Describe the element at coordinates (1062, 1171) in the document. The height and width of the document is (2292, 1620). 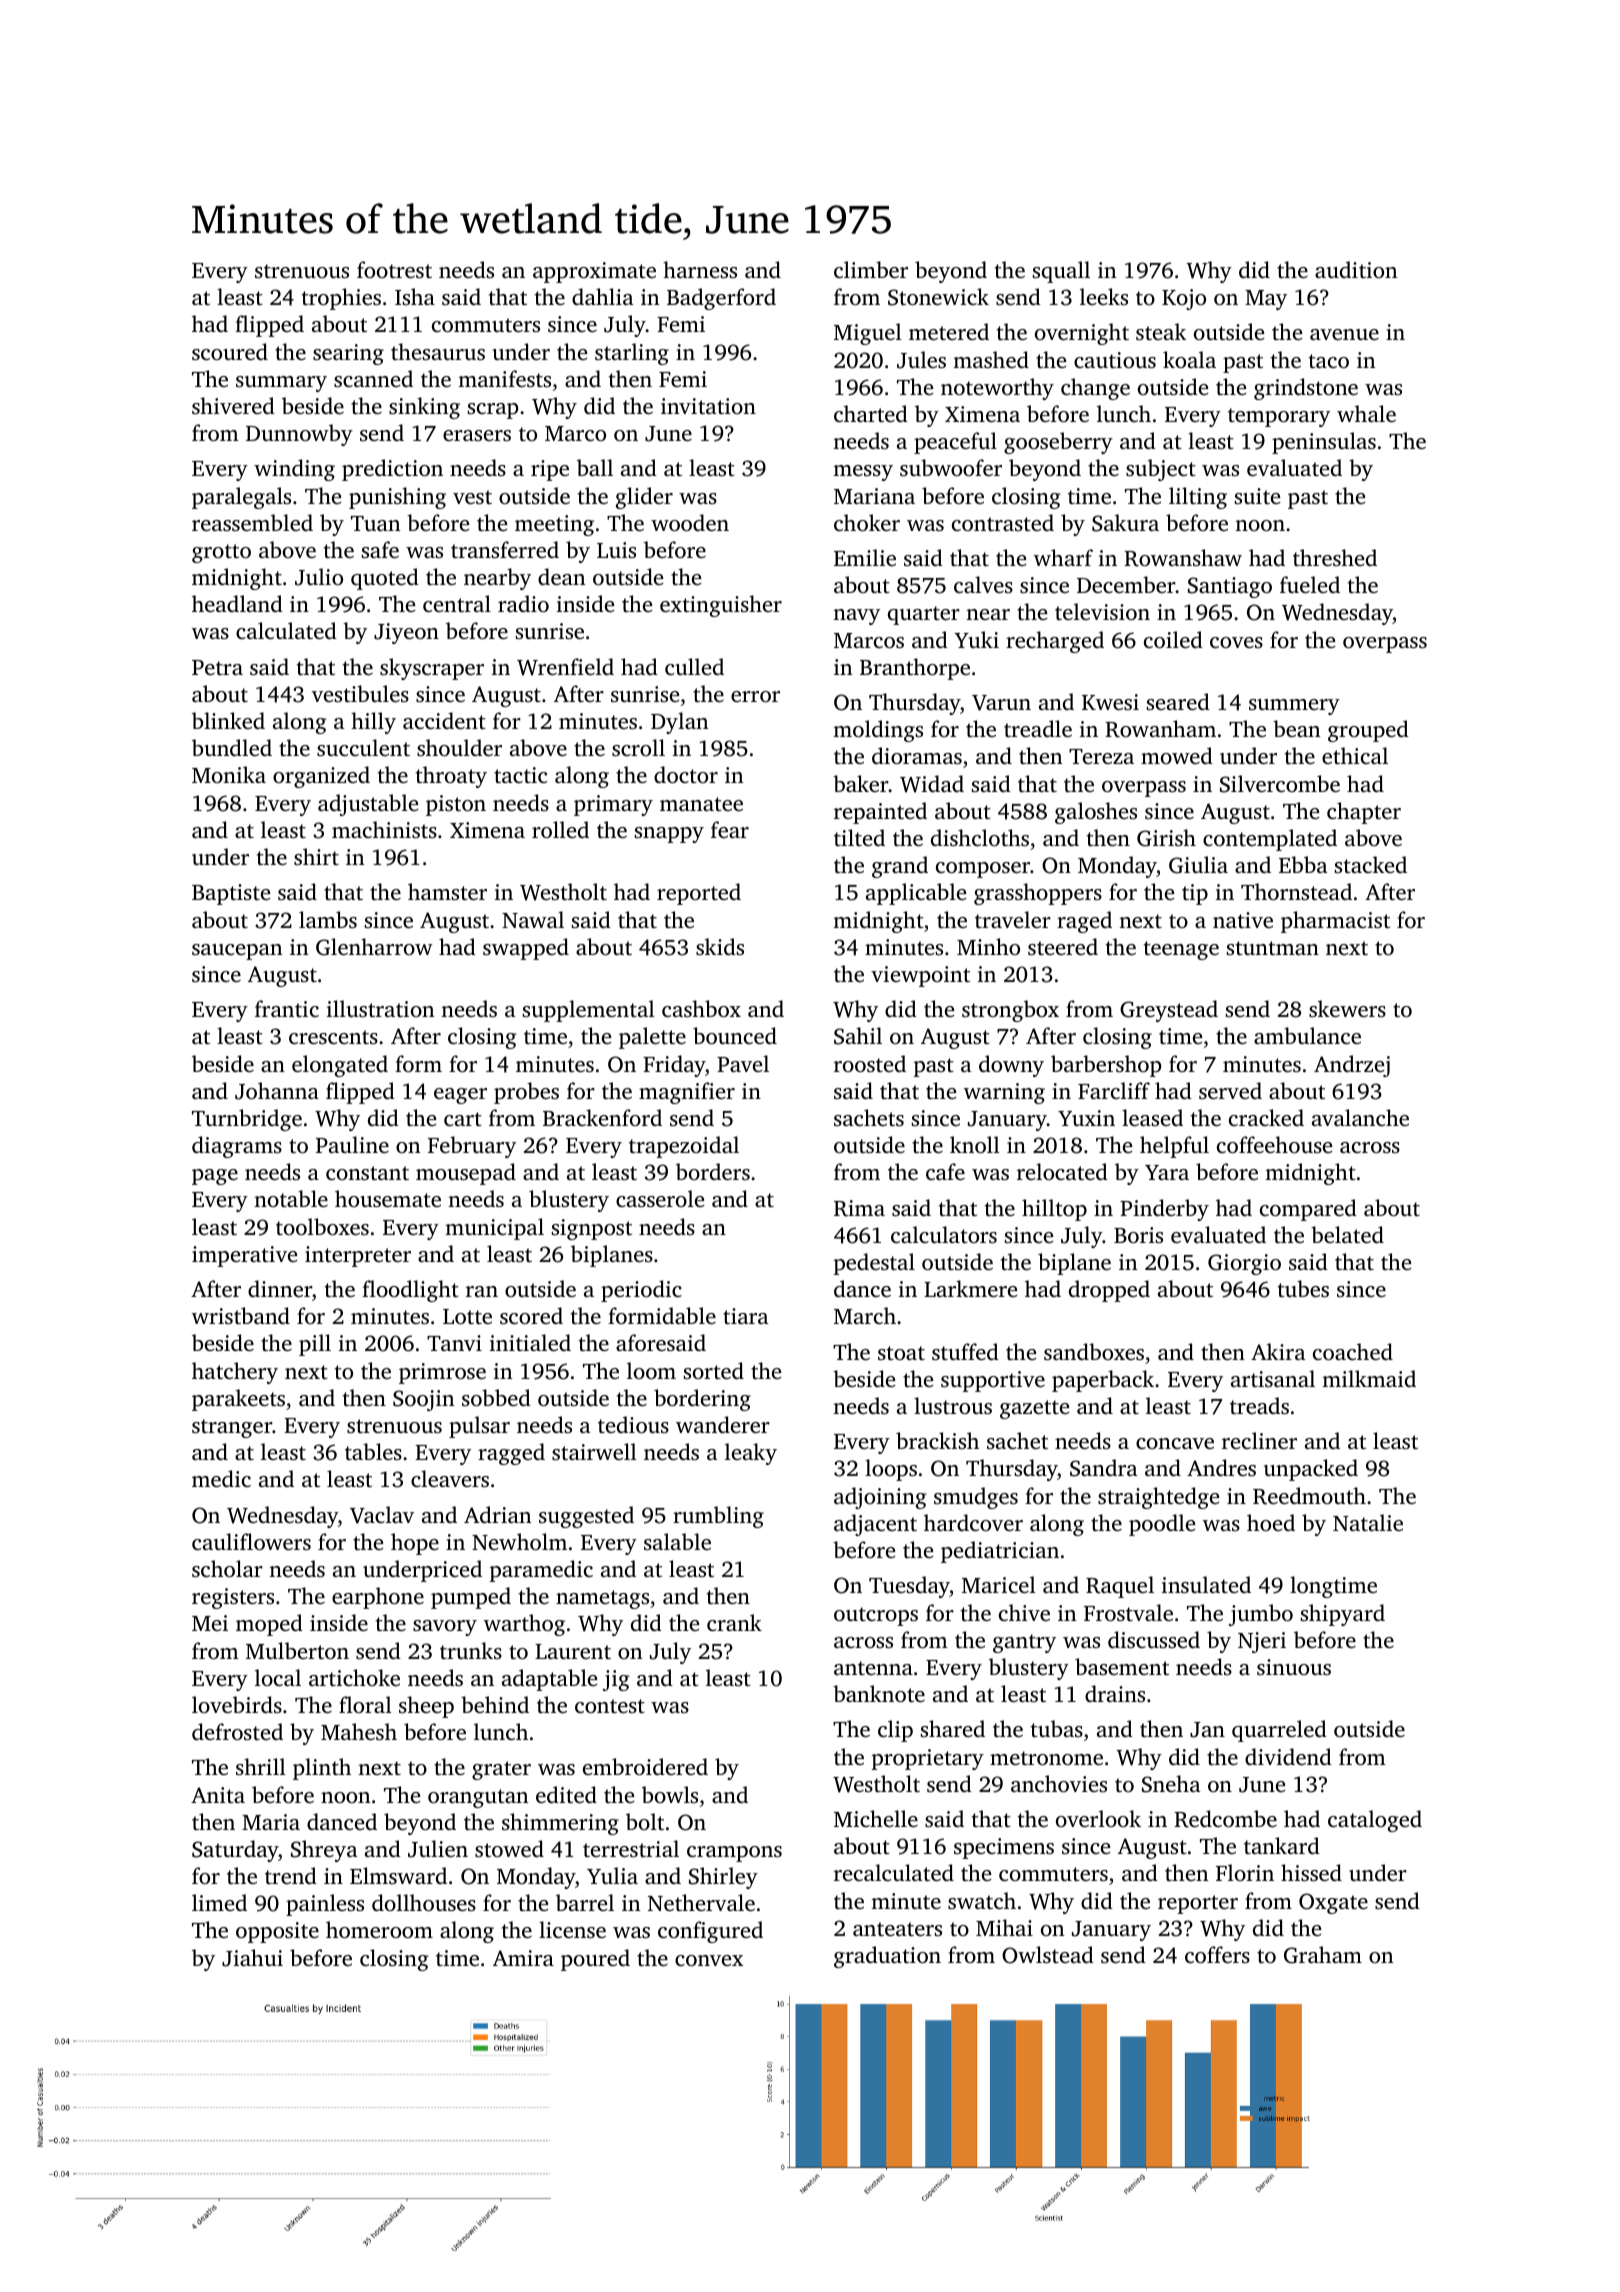
I see `relocated` at that location.
